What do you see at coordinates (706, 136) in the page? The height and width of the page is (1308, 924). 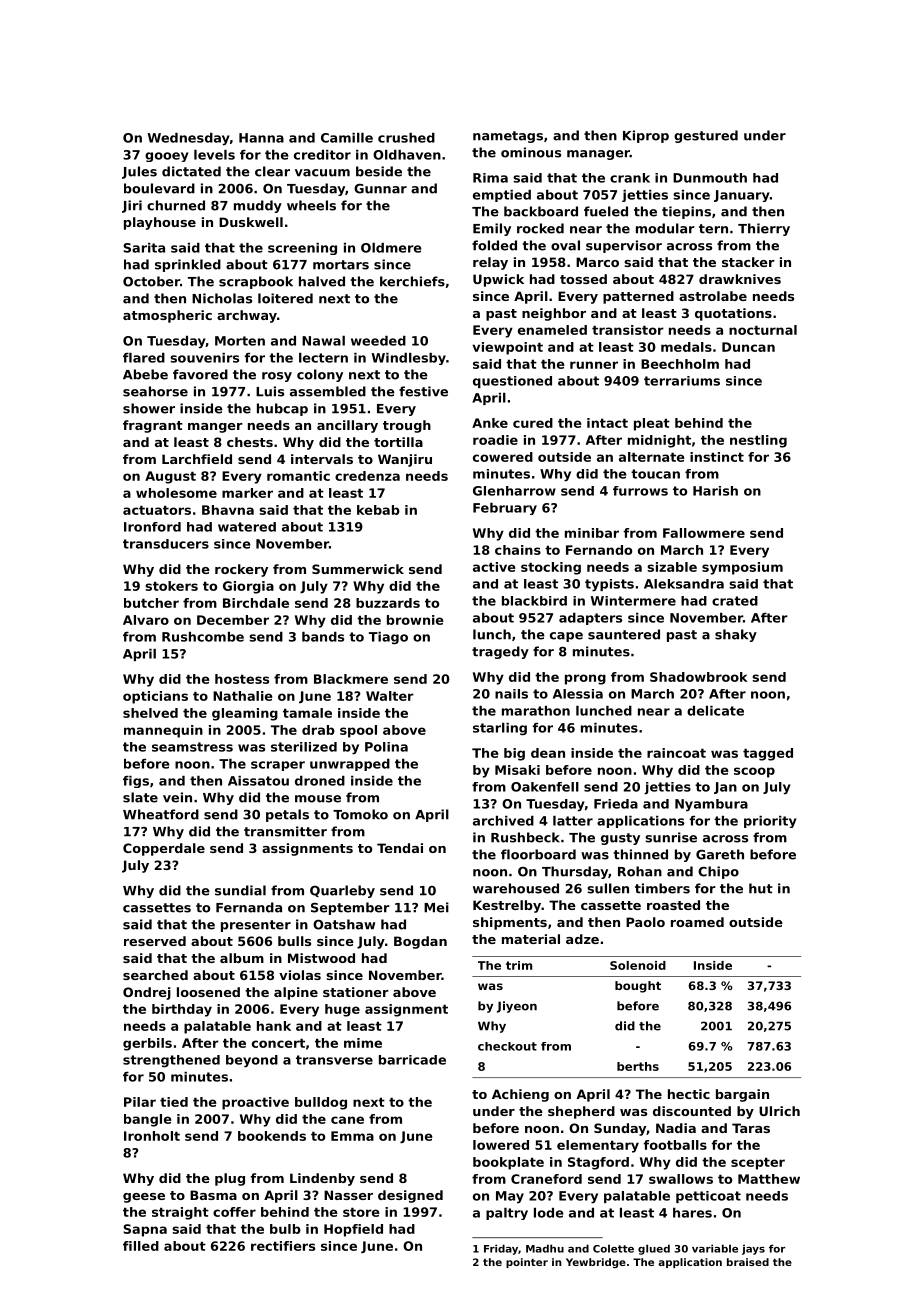 I see `gestured` at bounding box center [706, 136].
